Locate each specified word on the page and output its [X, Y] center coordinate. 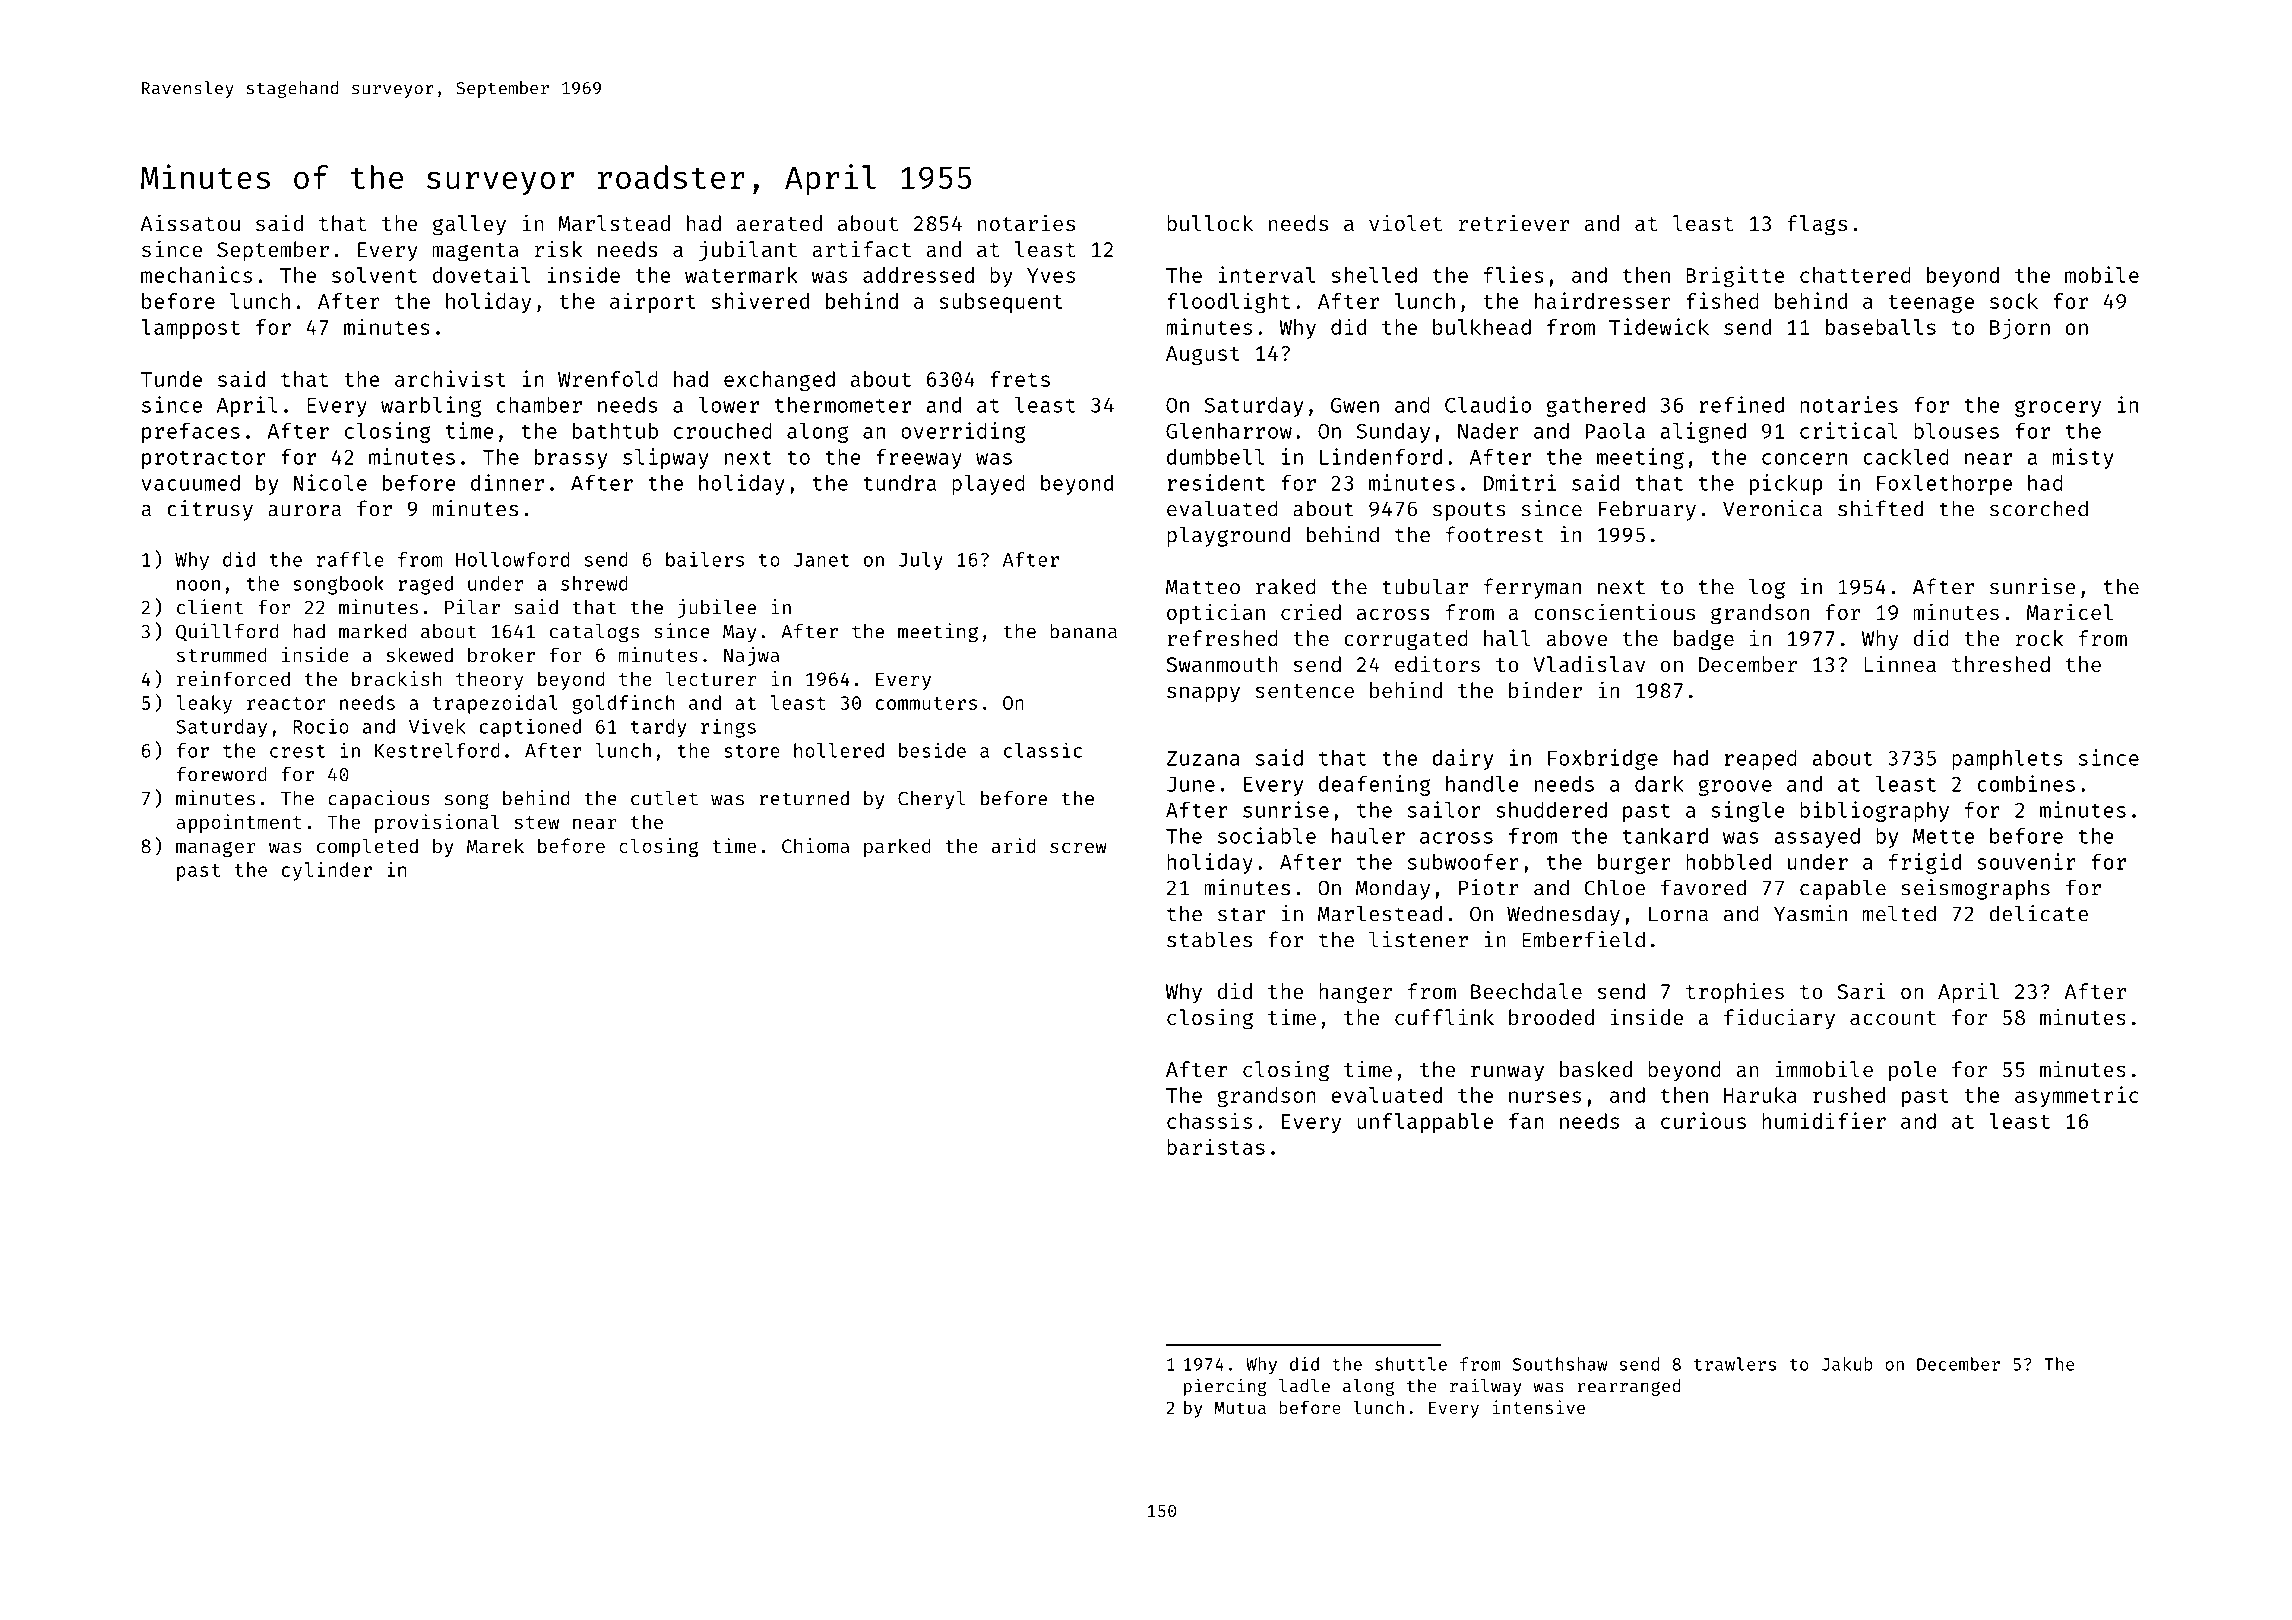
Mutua [1240, 1408]
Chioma [815, 845]
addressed [918, 275]
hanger [1355, 993]
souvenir [2026, 861]
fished [1722, 300]
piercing [1225, 1387]
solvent [374, 275]
